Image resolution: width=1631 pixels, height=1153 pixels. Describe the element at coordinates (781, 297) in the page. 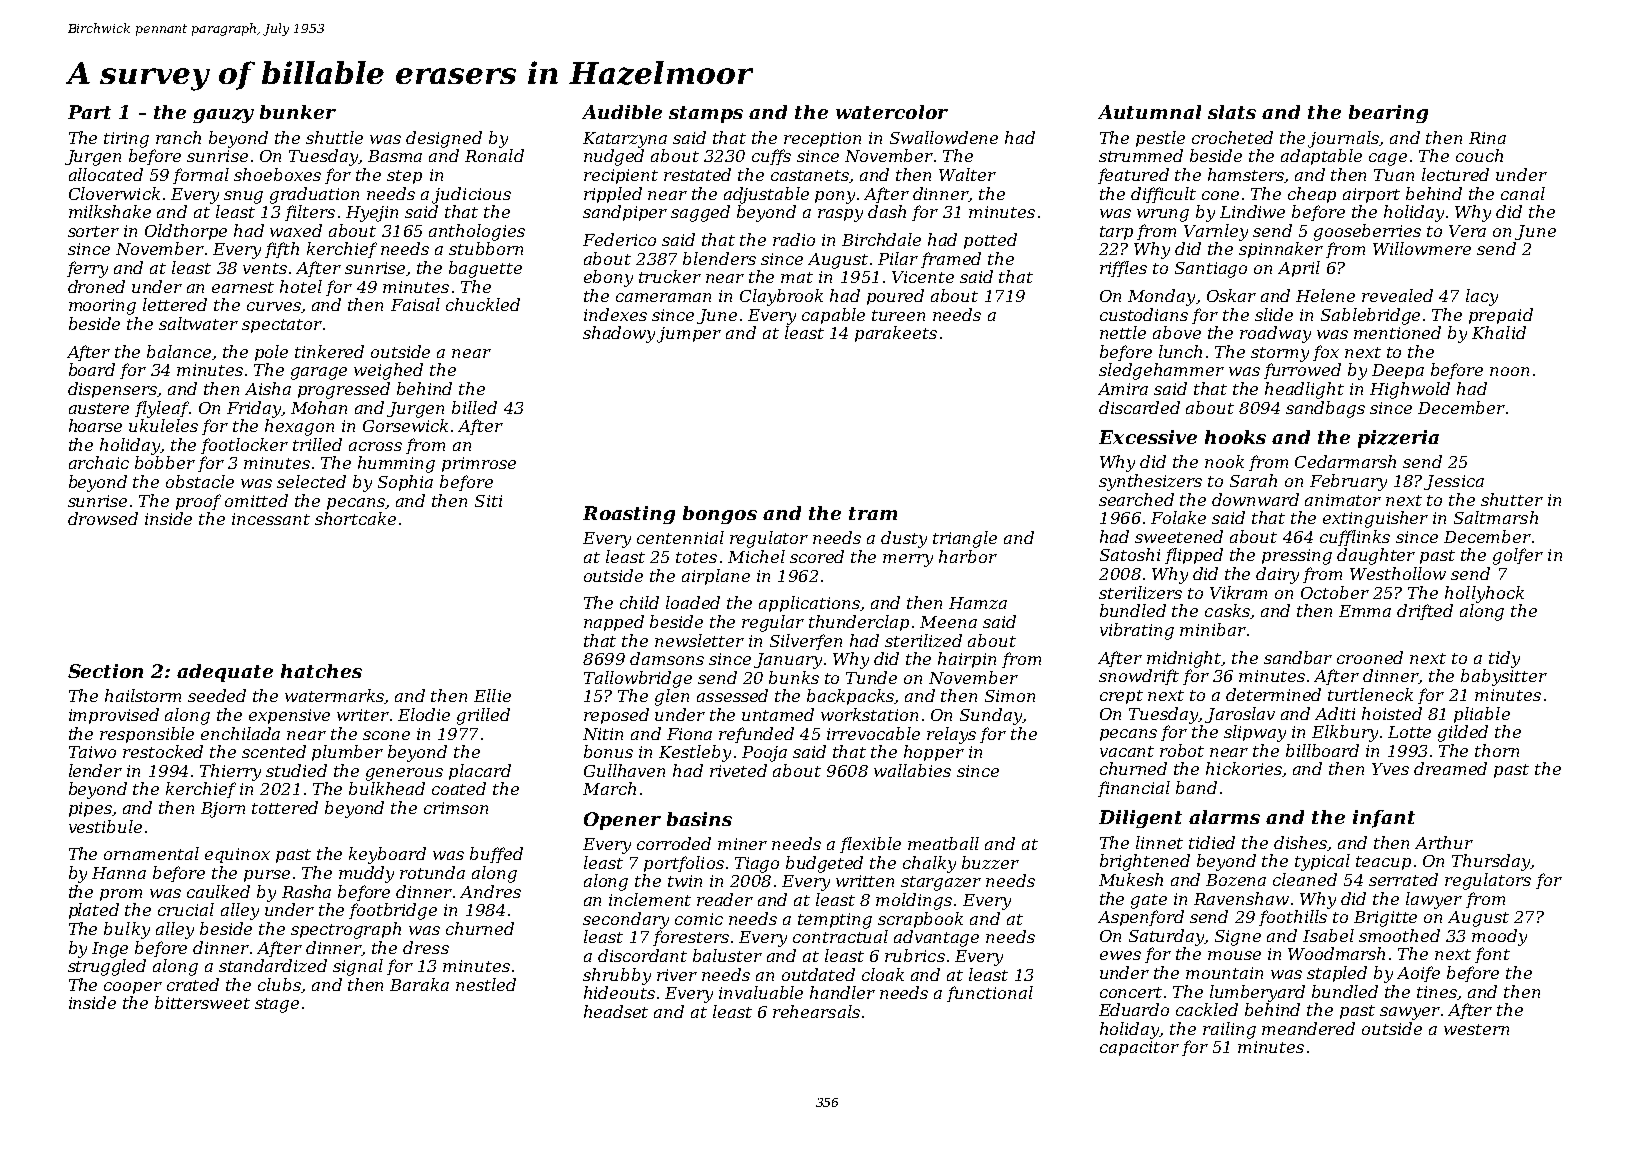

I see `Claybrook` at that location.
